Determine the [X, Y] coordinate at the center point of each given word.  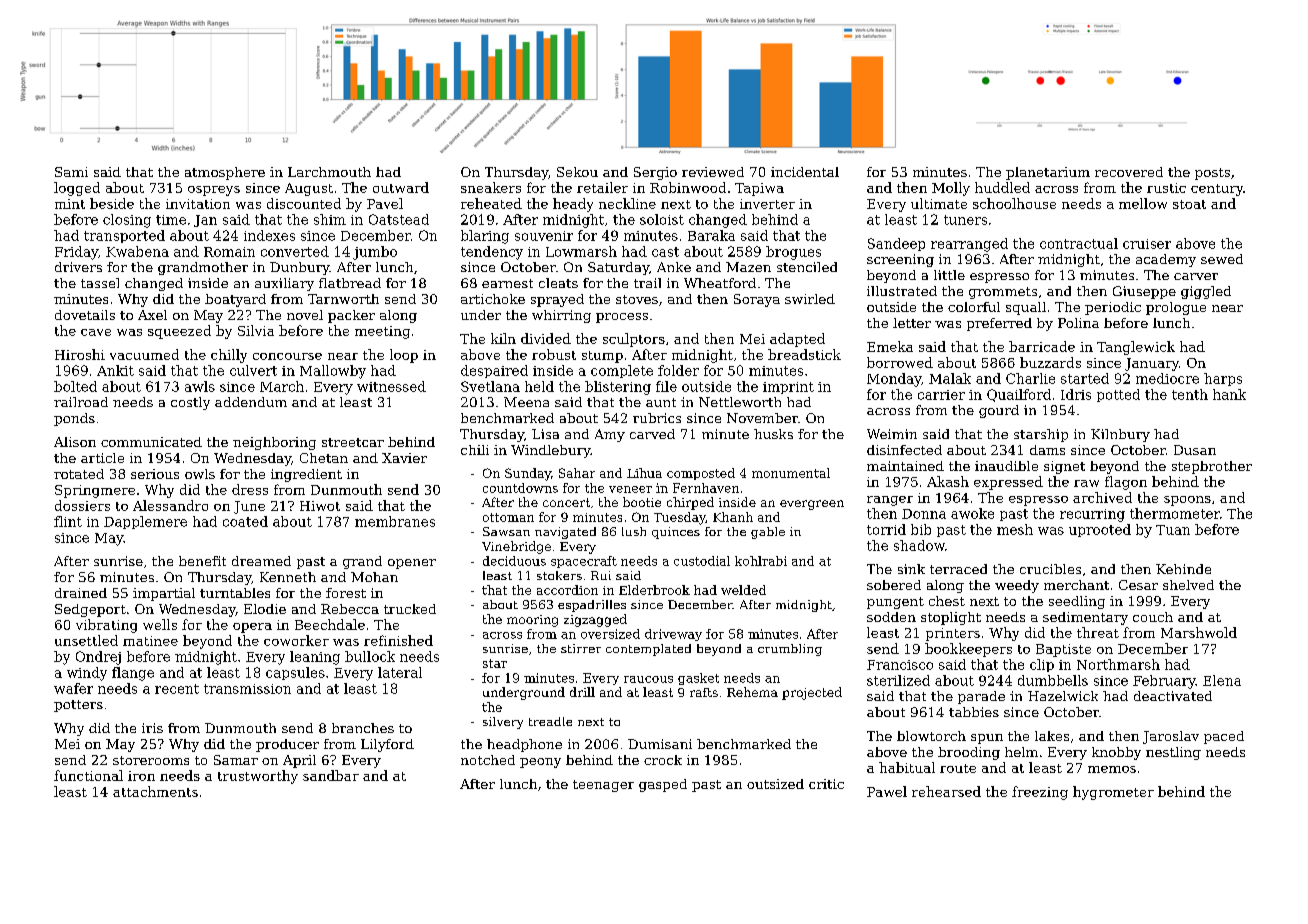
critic [826, 784]
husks [773, 434]
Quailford [1019, 395]
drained [81, 593]
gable [768, 533]
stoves [637, 299]
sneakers [491, 187]
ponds [74, 419]
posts [1212, 174]
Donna [924, 514]
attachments [155, 791]
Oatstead [399, 219]
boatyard [235, 300]
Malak [950, 378]
